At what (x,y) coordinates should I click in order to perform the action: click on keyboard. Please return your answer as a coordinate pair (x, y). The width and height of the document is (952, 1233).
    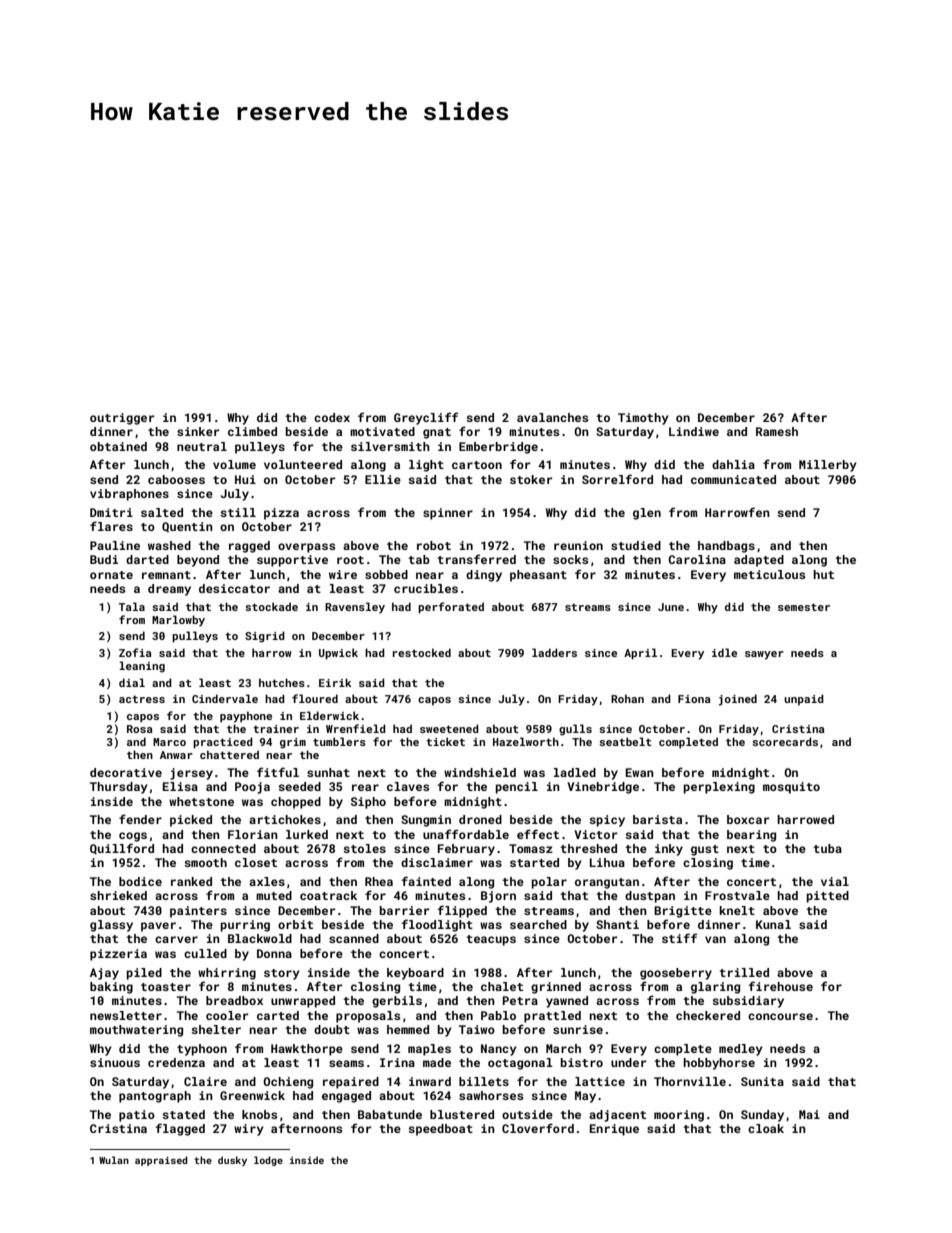
    Looking at the image, I should click on (415, 974).
